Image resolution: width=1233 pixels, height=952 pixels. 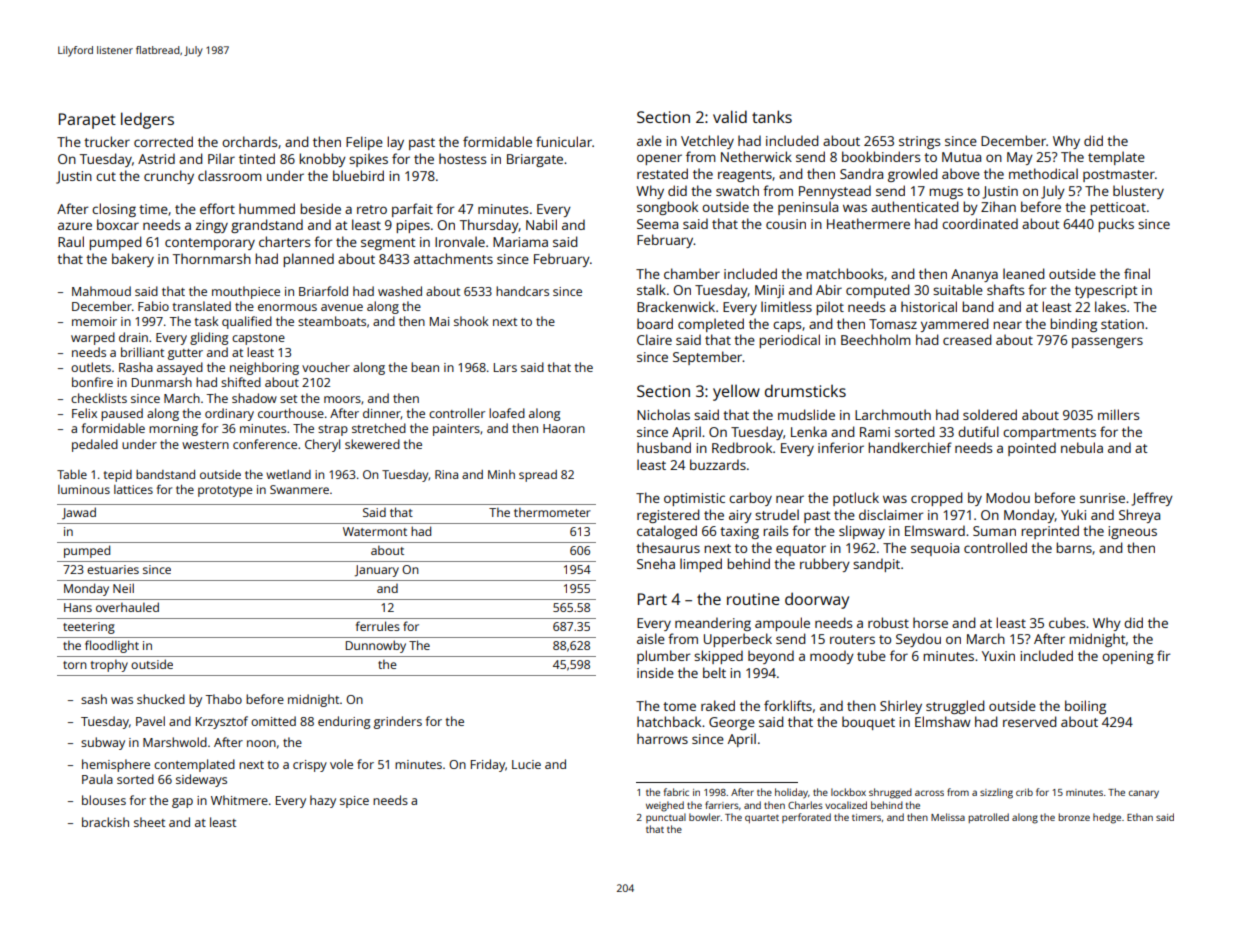 What do you see at coordinates (649, 140) in the screenshot?
I see `axle` at bounding box center [649, 140].
